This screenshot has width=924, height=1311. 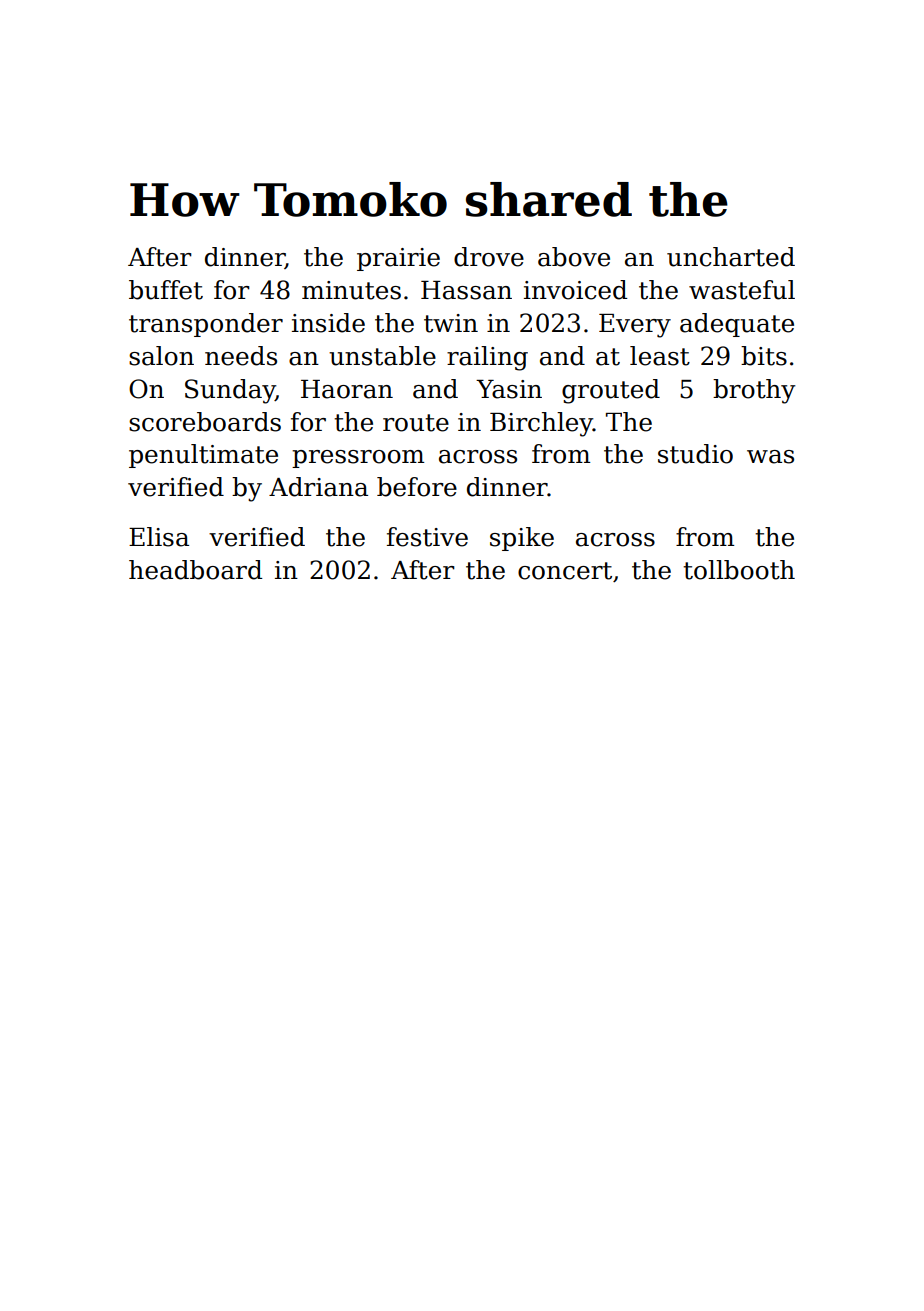 I want to click on headboard, so click(x=195, y=570).
